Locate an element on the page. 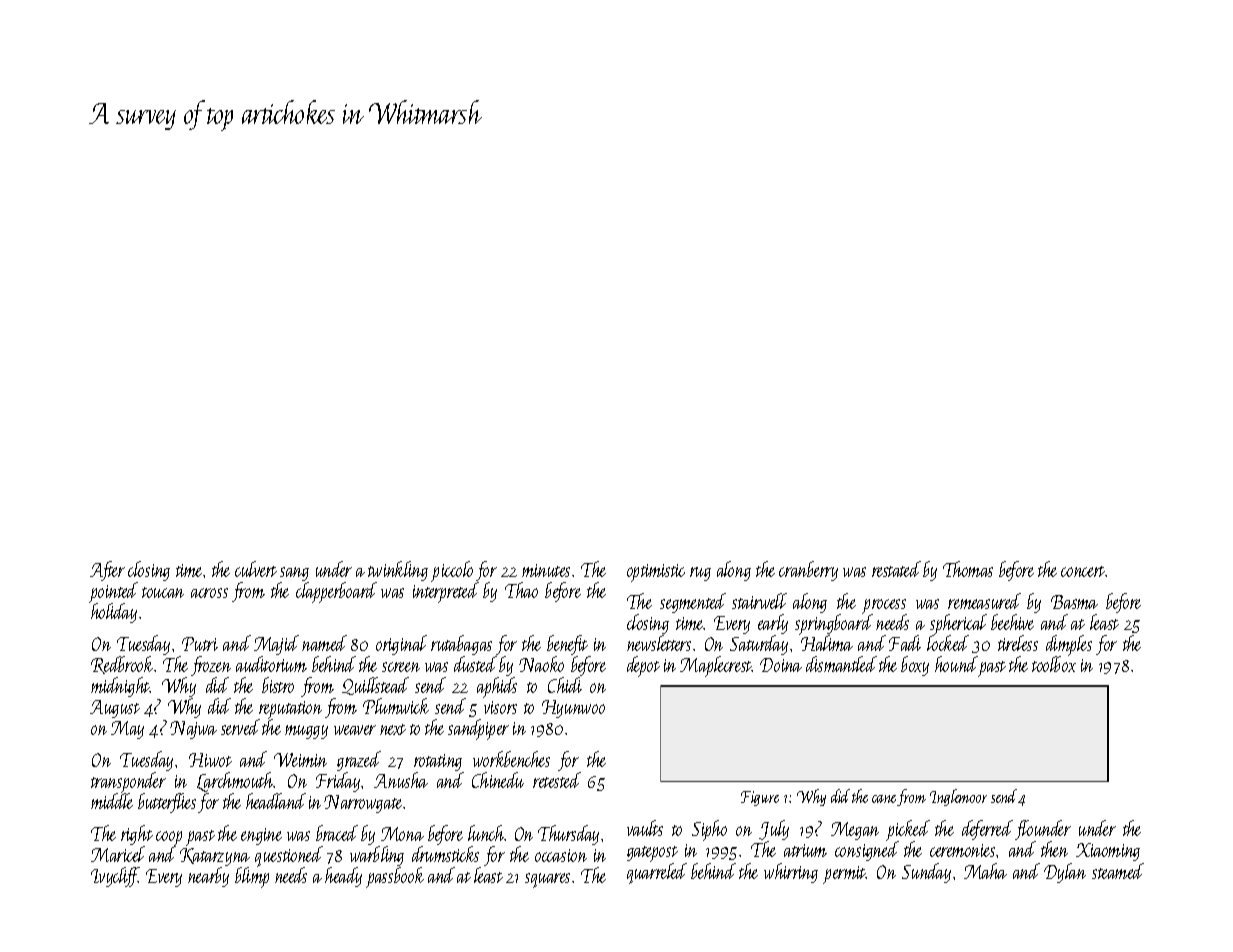 This image has width=1233, height=952. atrium is located at coordinates (805, 850).
